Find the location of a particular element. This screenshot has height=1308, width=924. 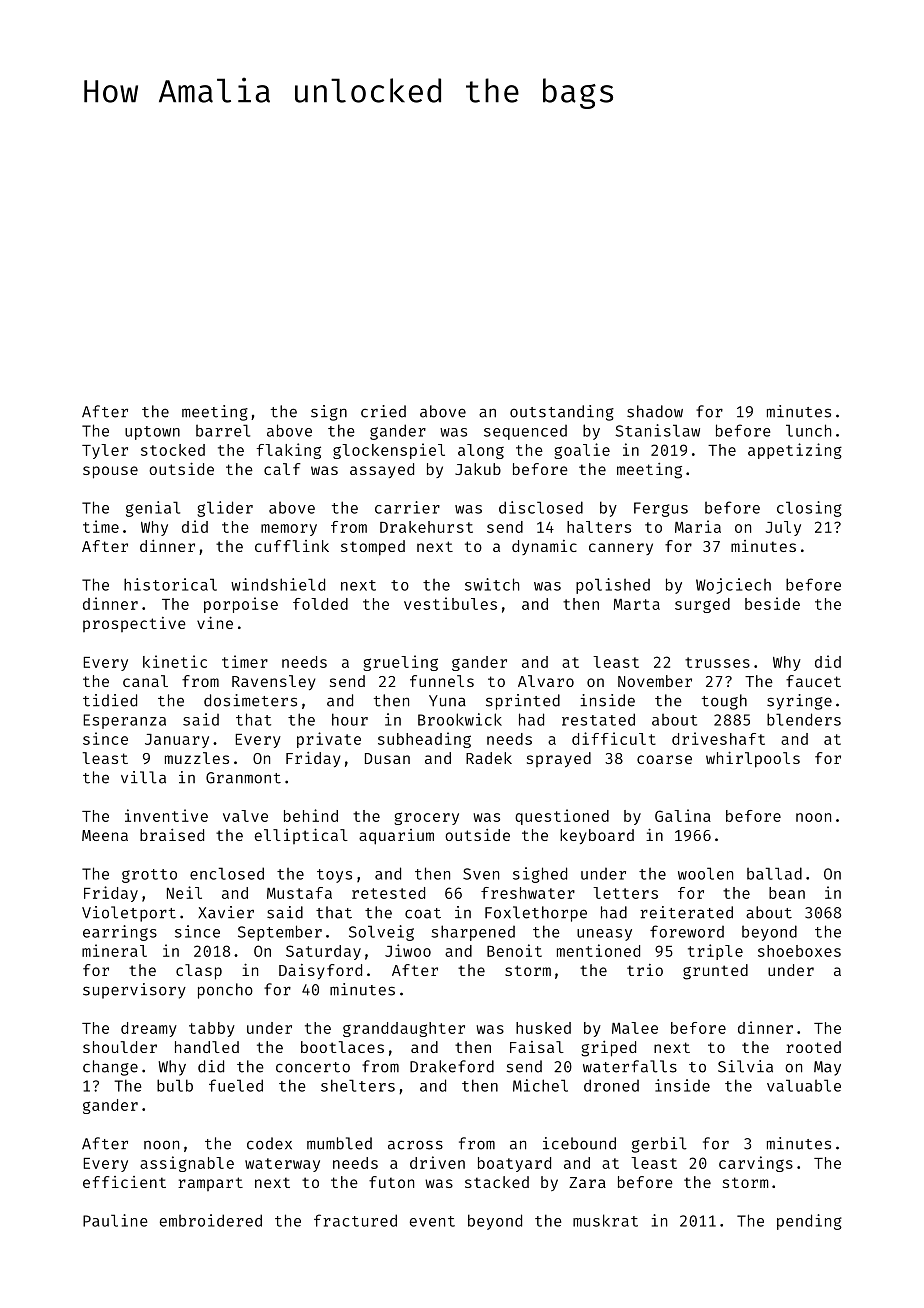

blenders is located at coordinates (804, 719).
